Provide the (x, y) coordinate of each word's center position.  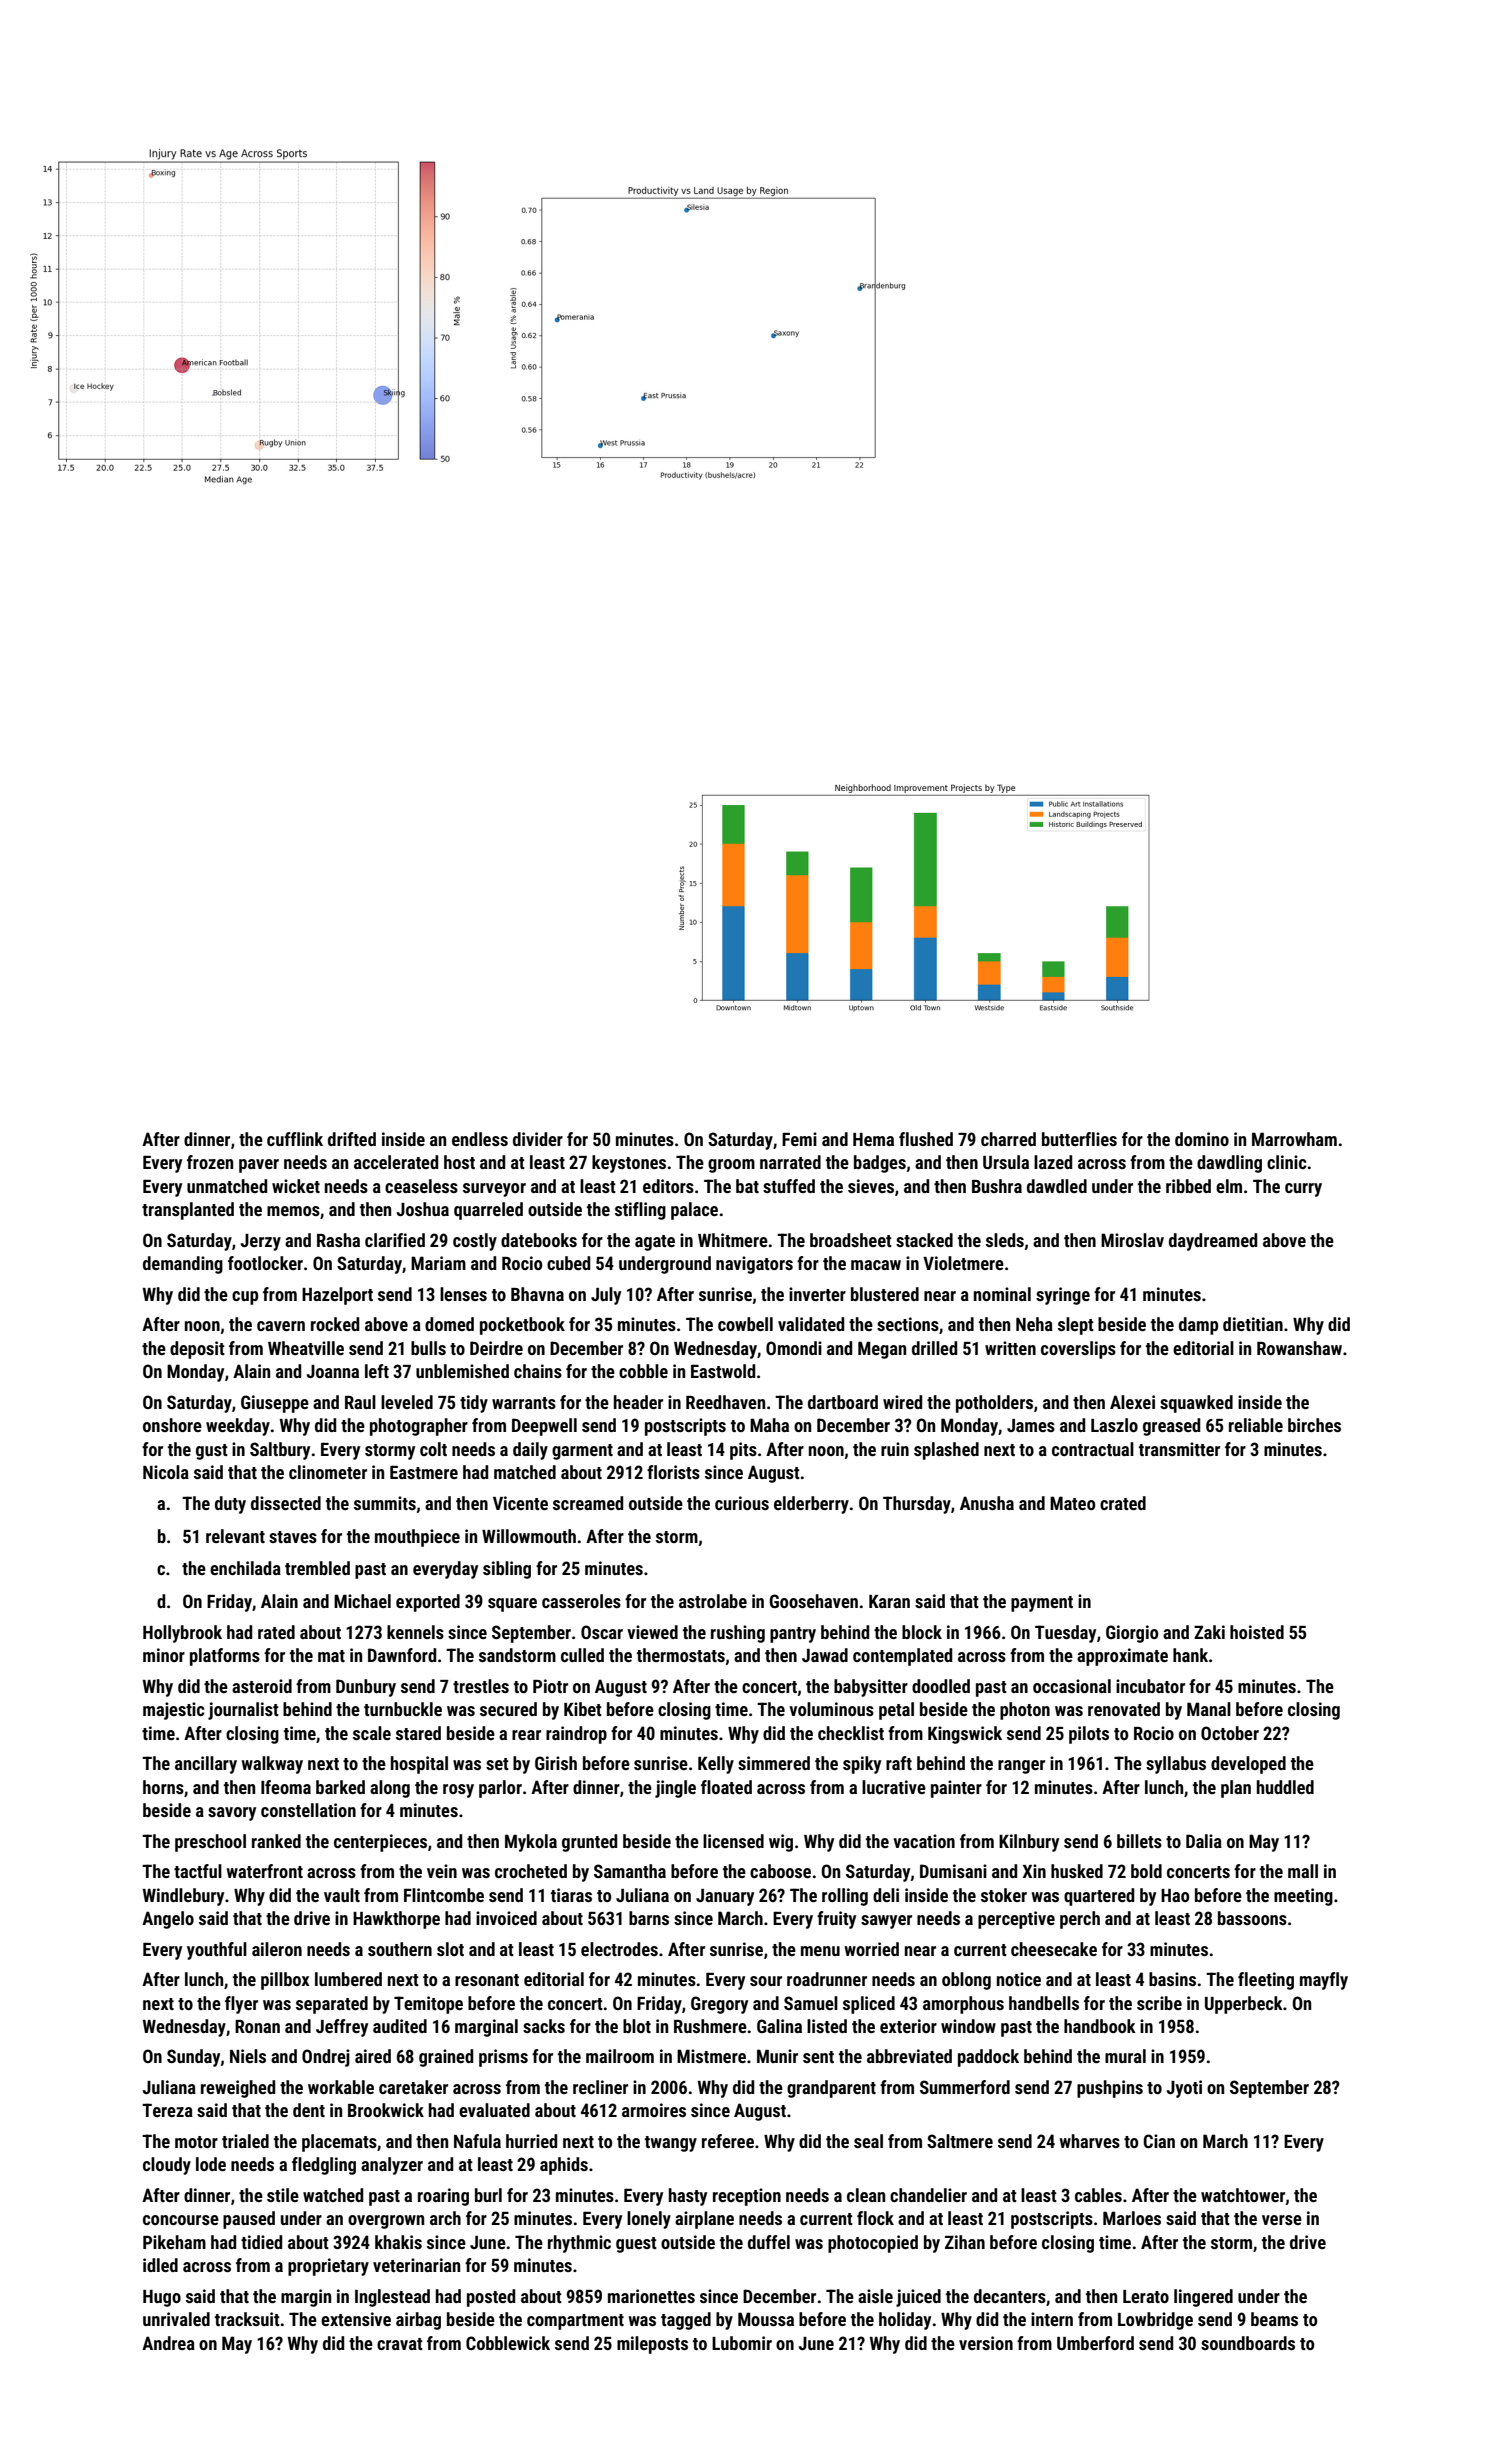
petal (896, 1711)
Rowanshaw (1299, 1348)
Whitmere (733, 1240)
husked (1077, 1871)
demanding (183, 1265)
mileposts (652, 2345)
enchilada (245, 1568)
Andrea (168, 2343)
